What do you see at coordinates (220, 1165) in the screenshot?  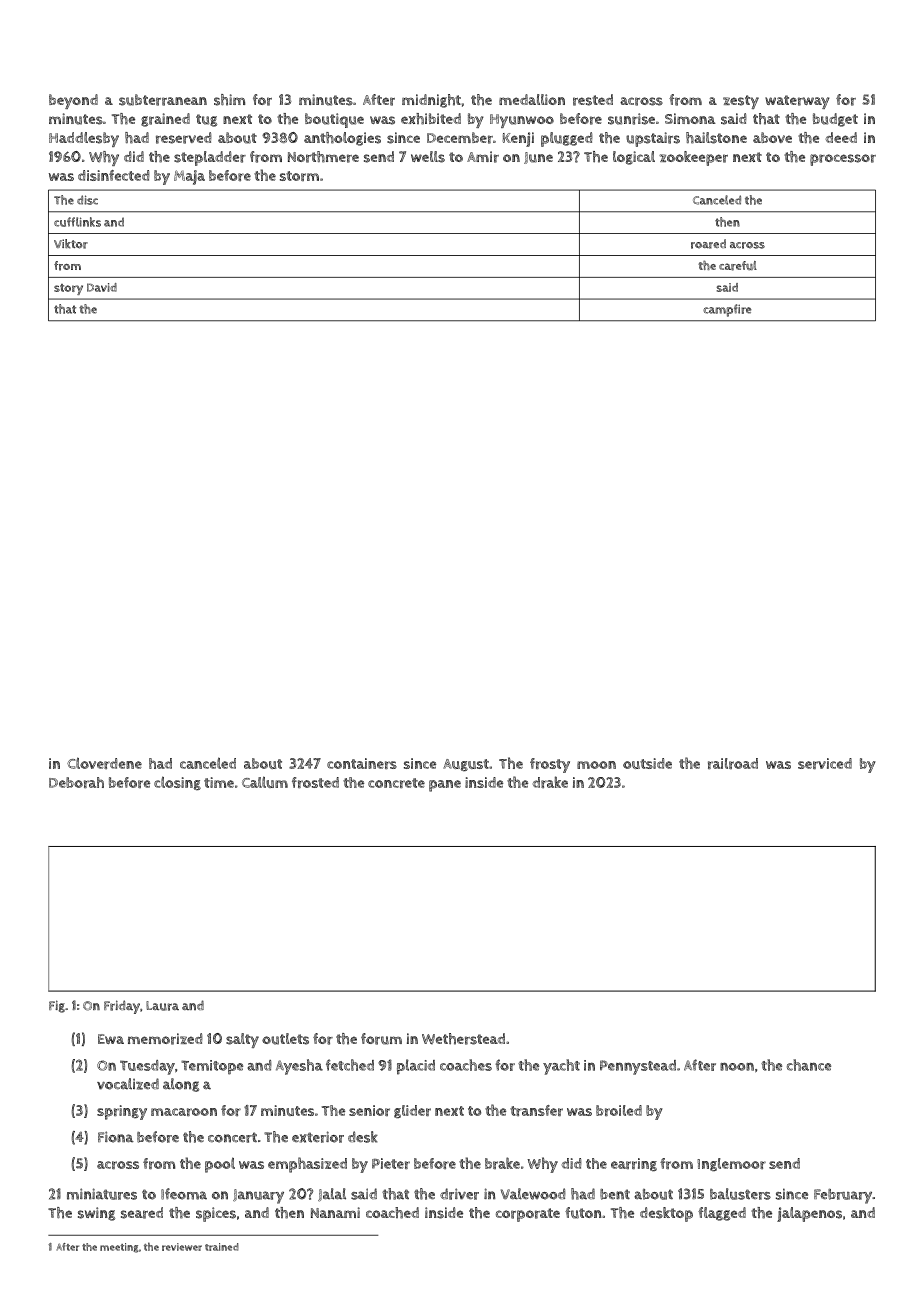 I see `pool` at bounding box center [220, 1165].
